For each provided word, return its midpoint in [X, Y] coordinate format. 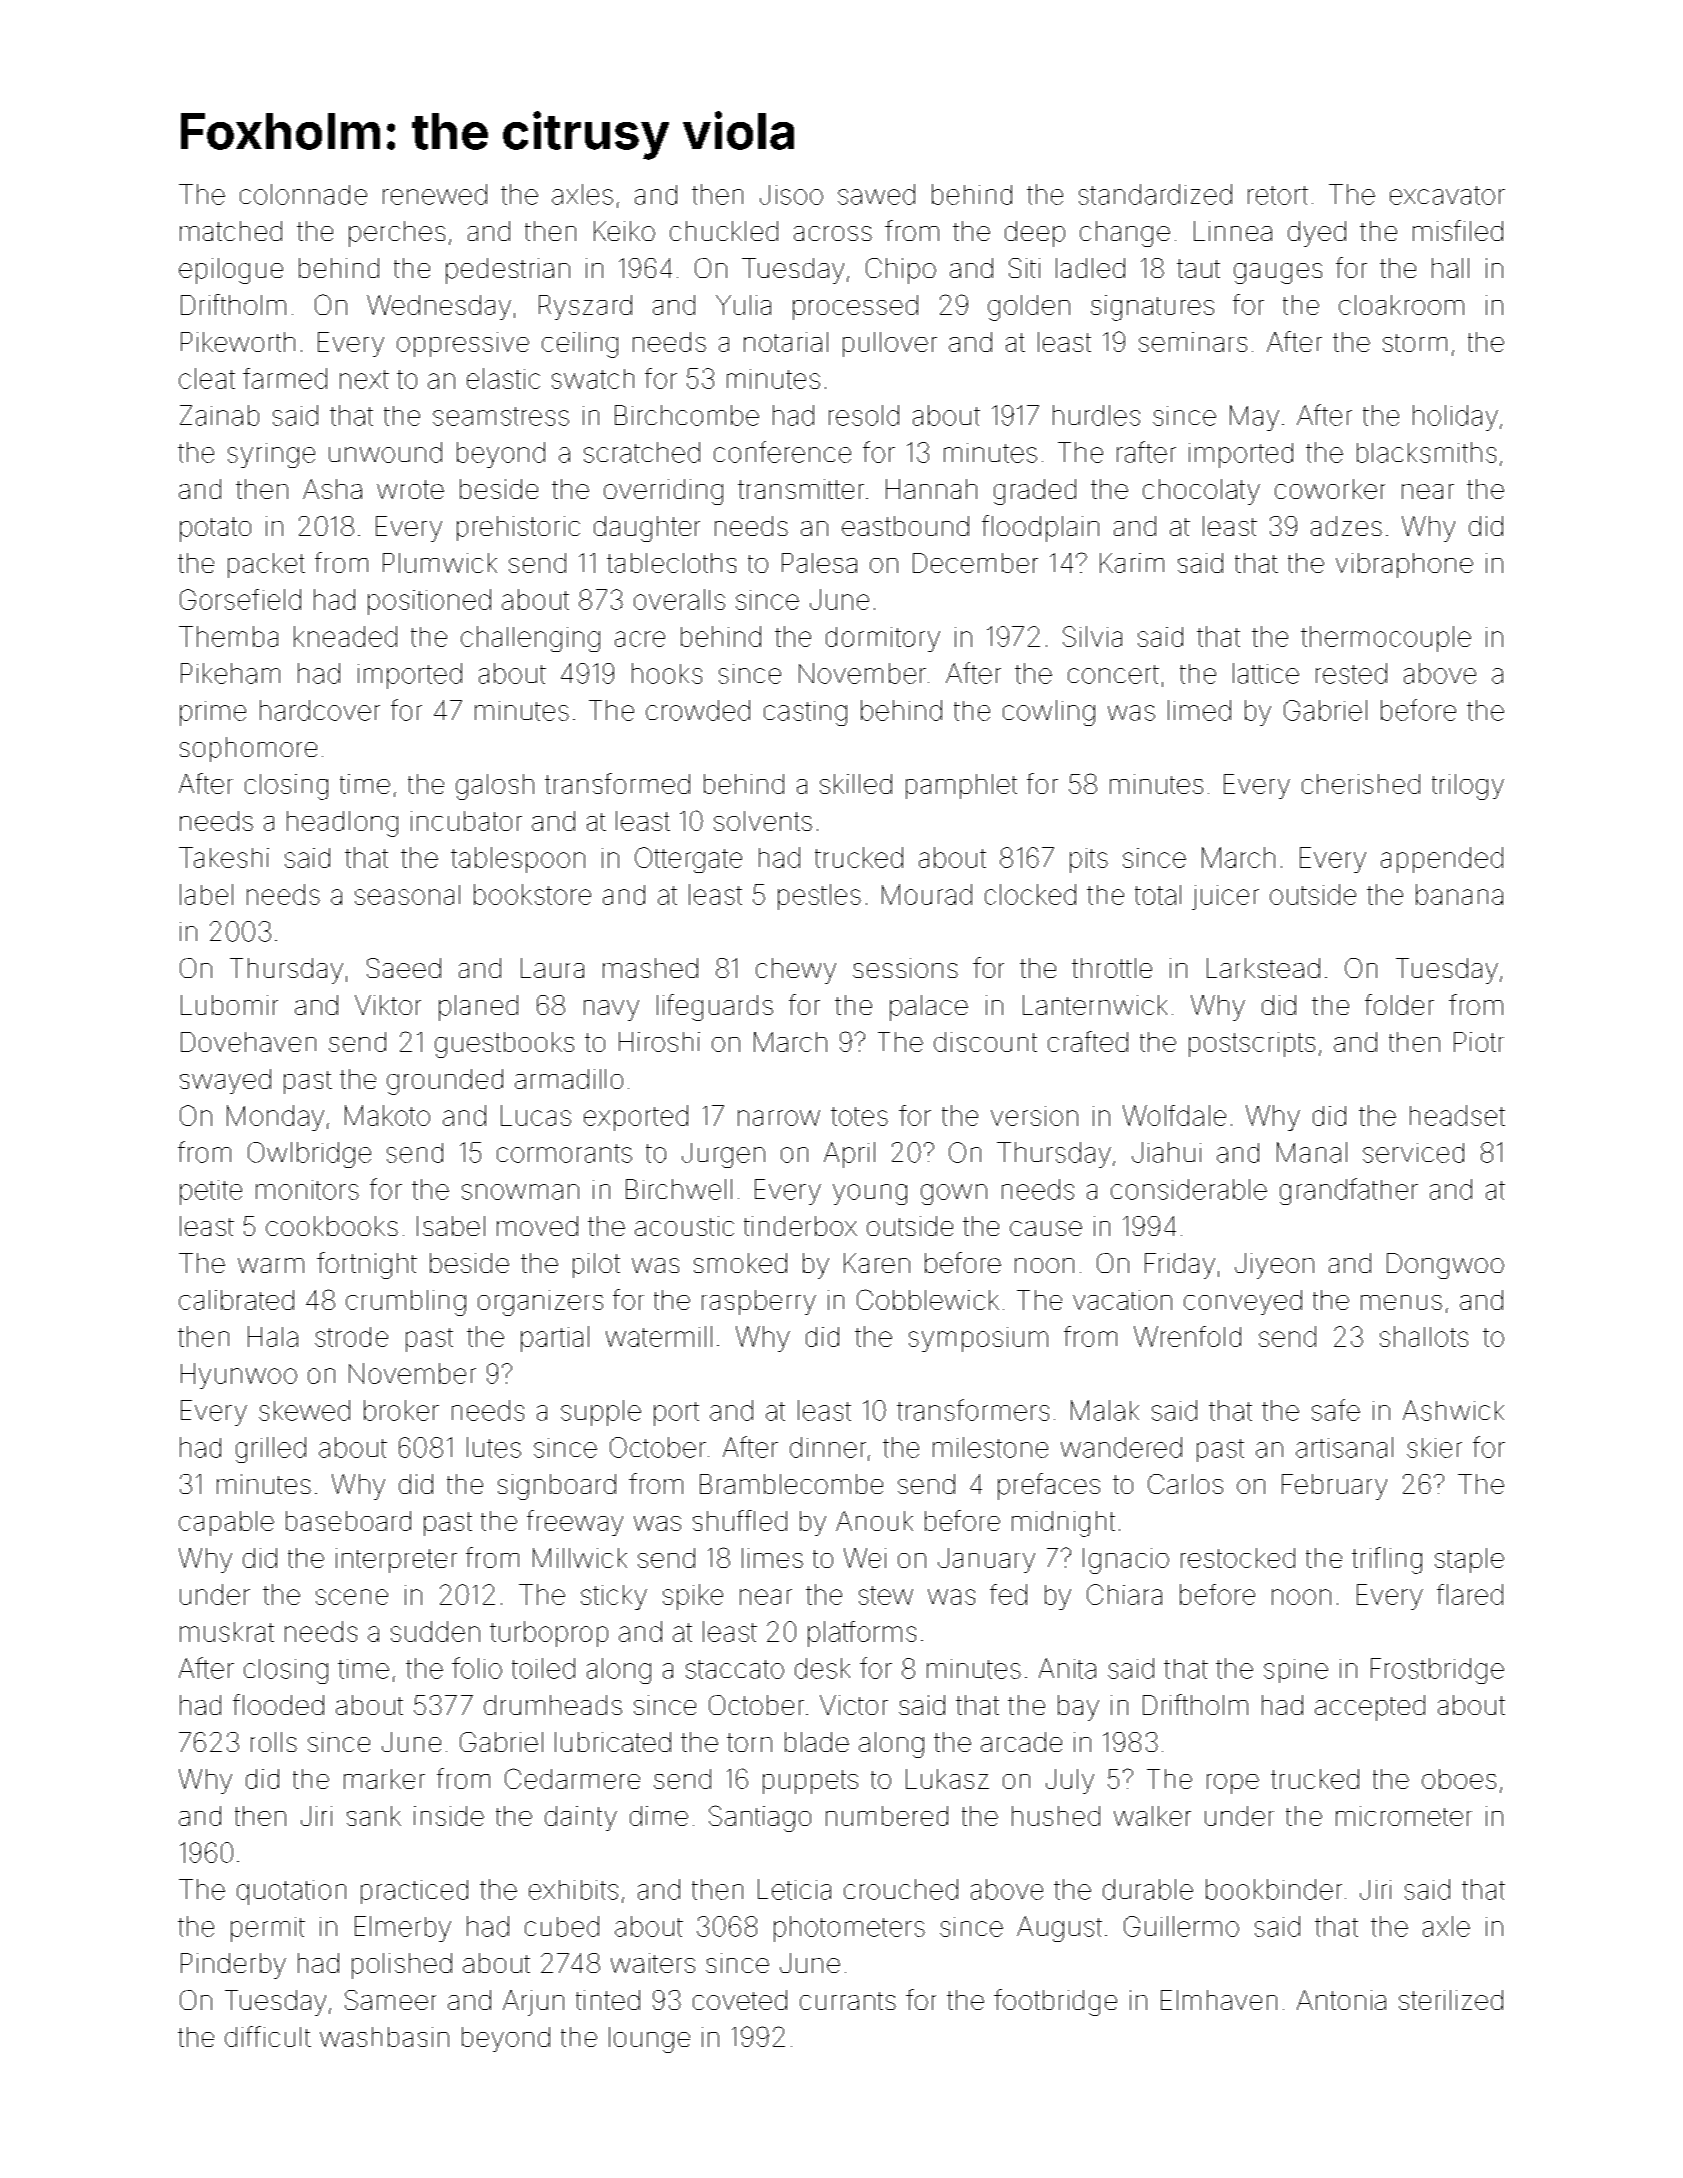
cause [1046, 1228]
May [1254, 418]
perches [397, 234]
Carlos [1185, 1484]
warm [271, 1265]
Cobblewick [928, 1299]
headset [1457, 1115]
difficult [268, 2036]
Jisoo [791, 195]
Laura [552, 968]
